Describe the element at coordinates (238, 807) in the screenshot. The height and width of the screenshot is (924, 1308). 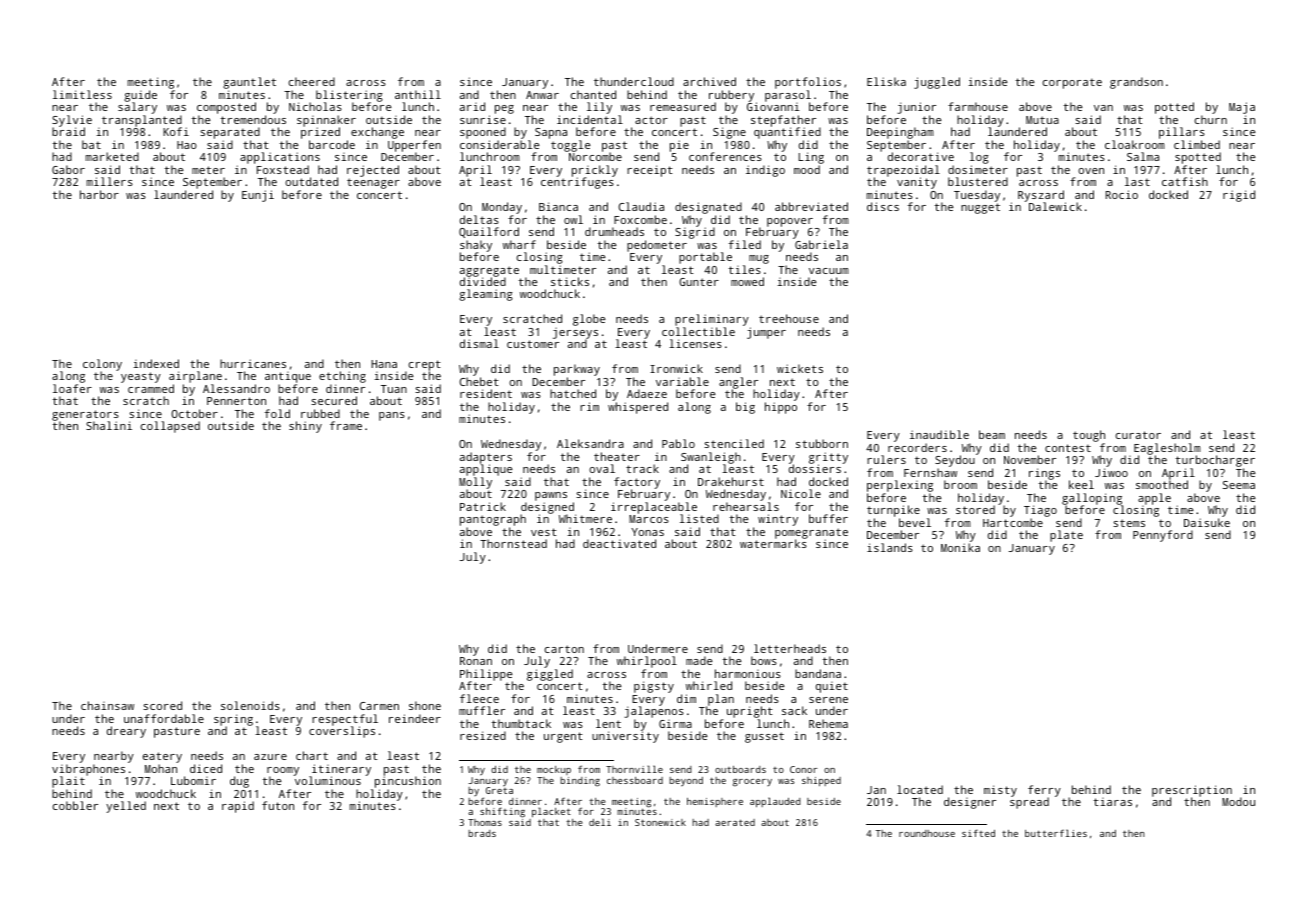
I see `rapid` at that location.
